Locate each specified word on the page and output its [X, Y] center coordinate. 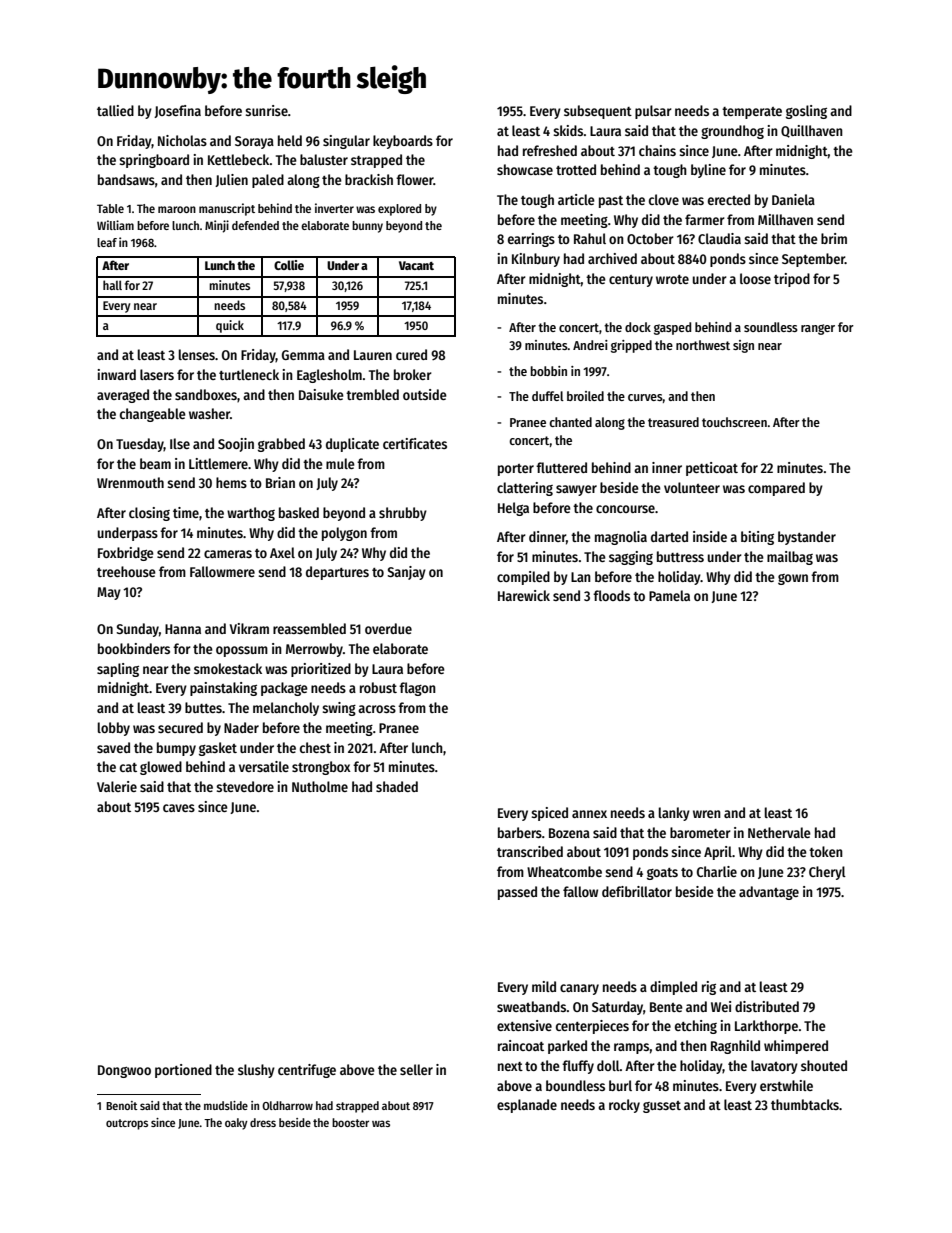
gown [793, 579]
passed [517, 893]
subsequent [598, 112]
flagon [417, 689]
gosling [806, 112]
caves [179, 808]
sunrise [266, 110]
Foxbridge [126, 554]
